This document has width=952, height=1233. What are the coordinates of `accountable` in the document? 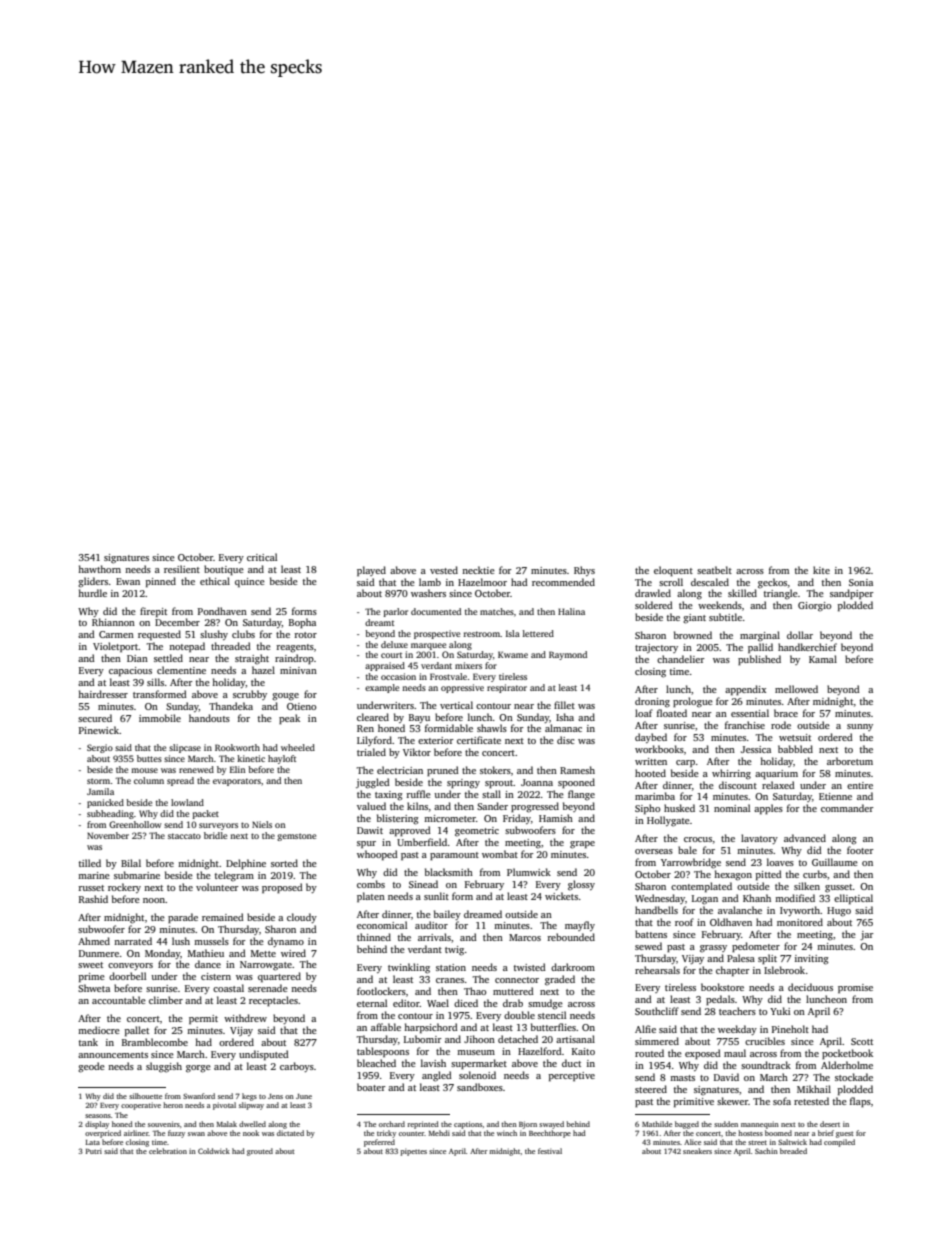 It's located at (119, 1000).
